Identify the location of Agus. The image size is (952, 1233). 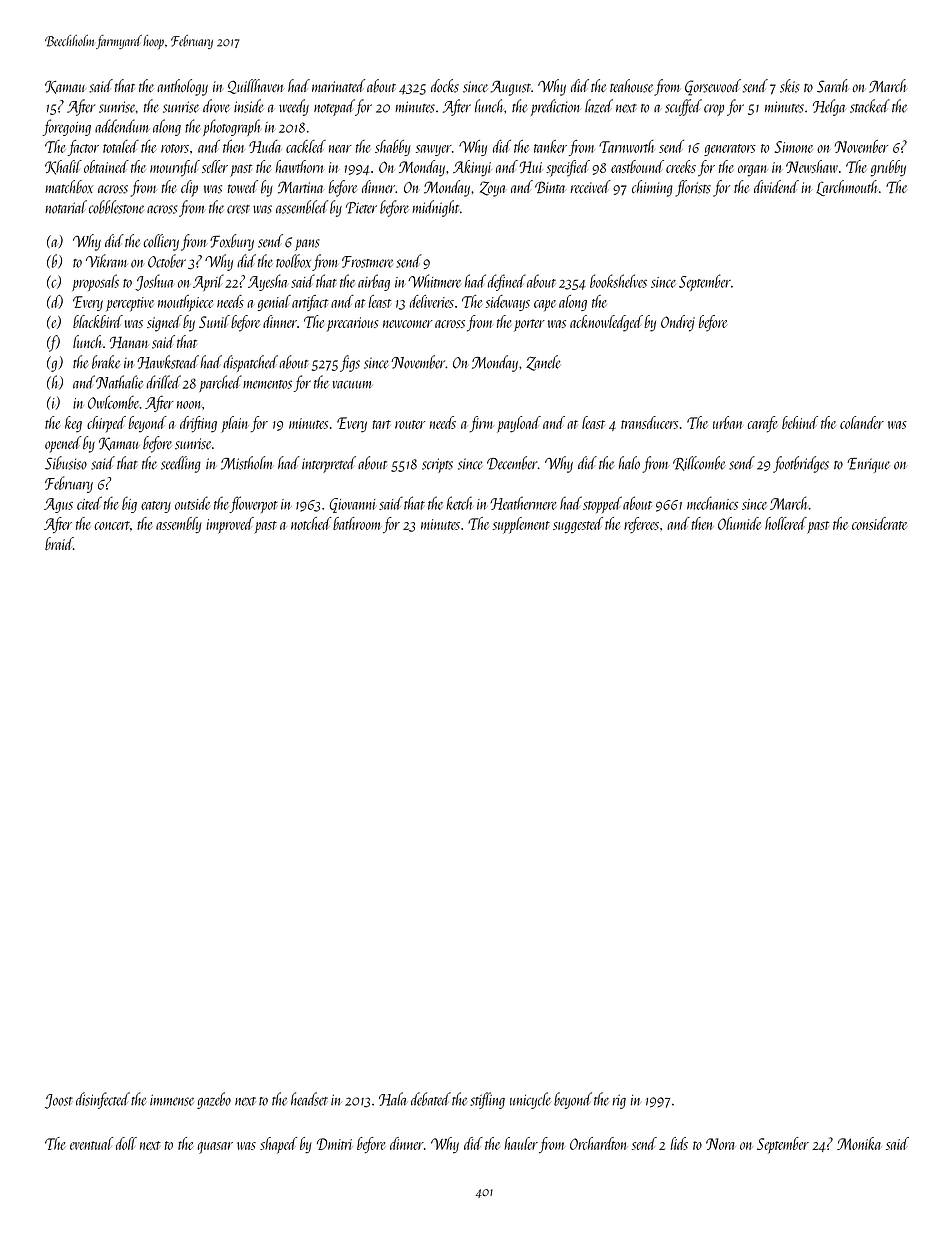
(58, 505).
